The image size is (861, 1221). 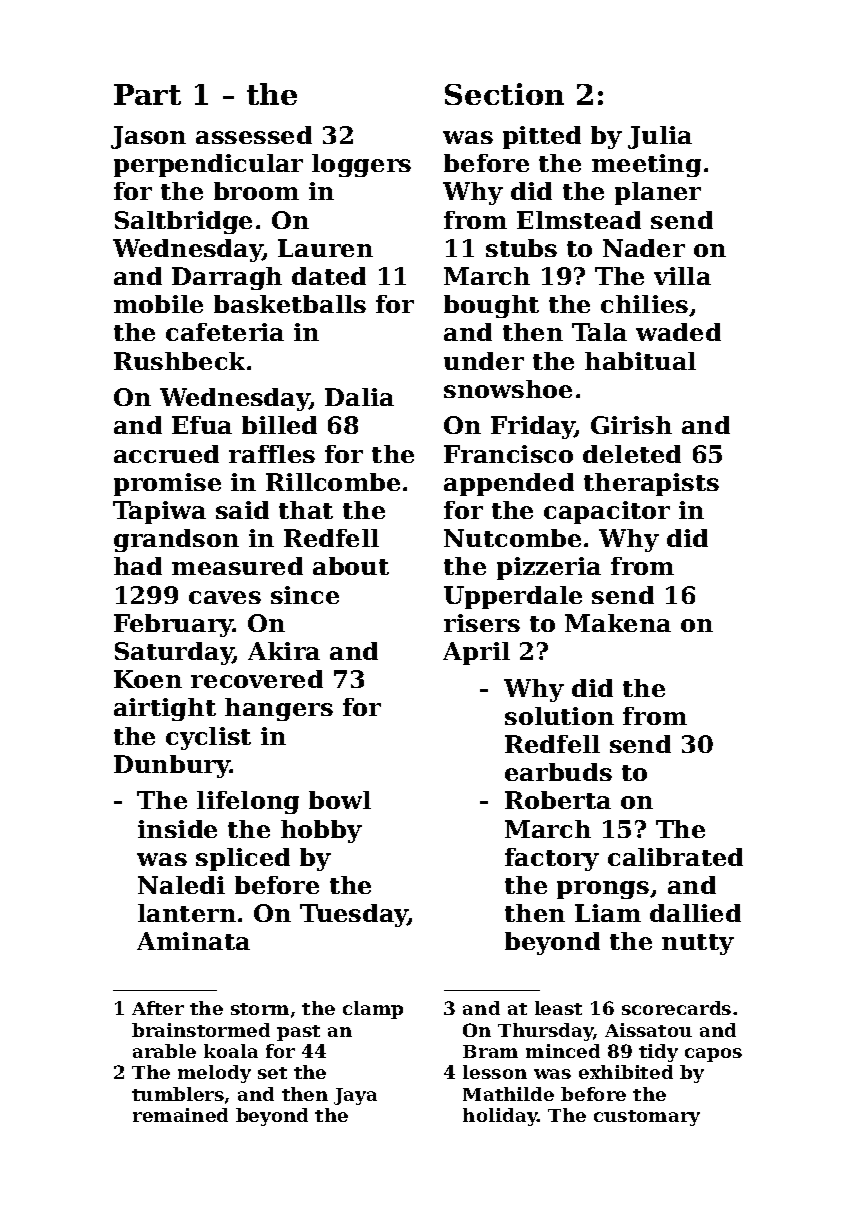 What do you see at coordinates (660, 137) in the screenshot?
I see `Julia` at bounding box center [660, 137].
